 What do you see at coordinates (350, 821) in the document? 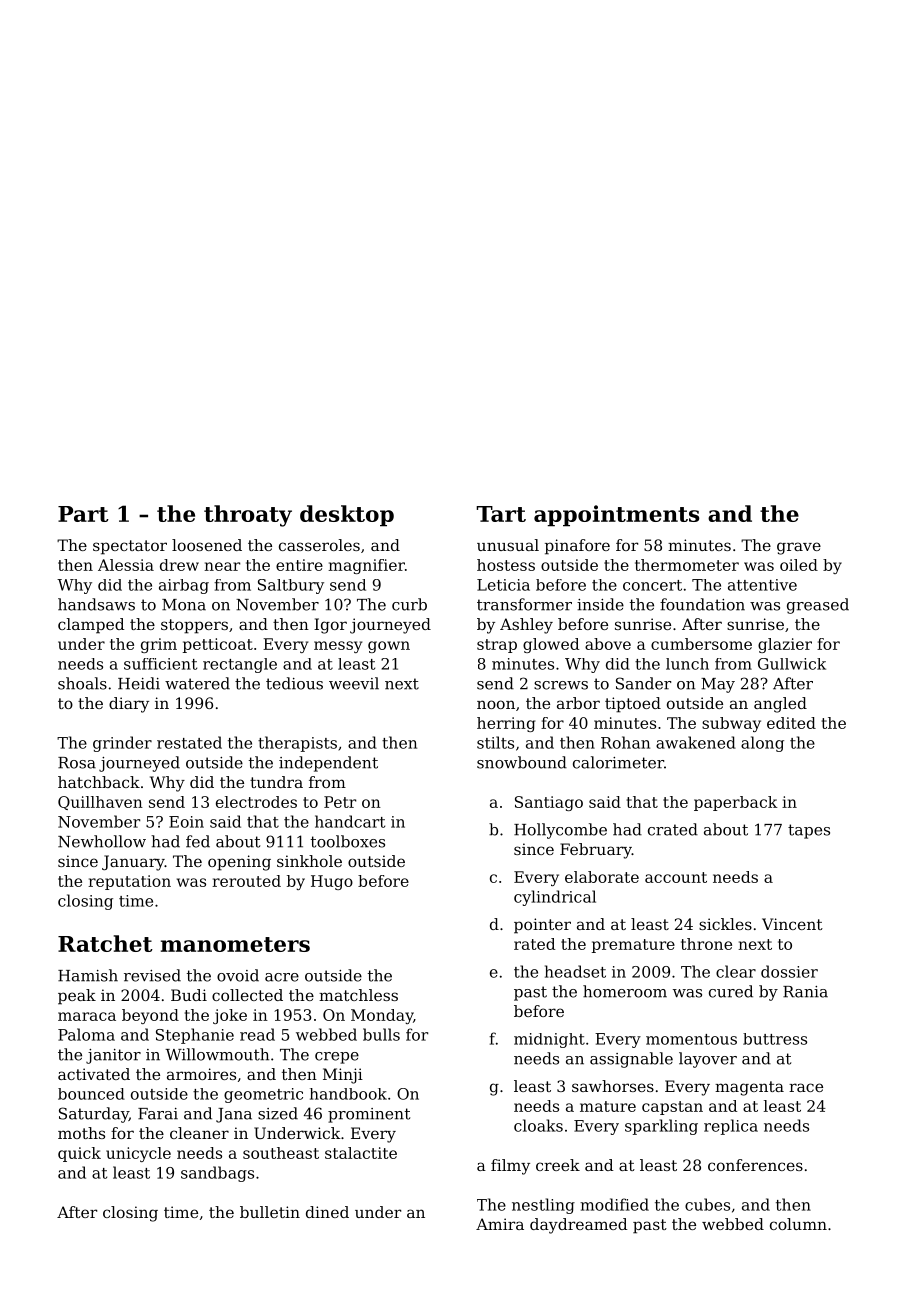
I see `handcart` at bounding box center [350, 821].
